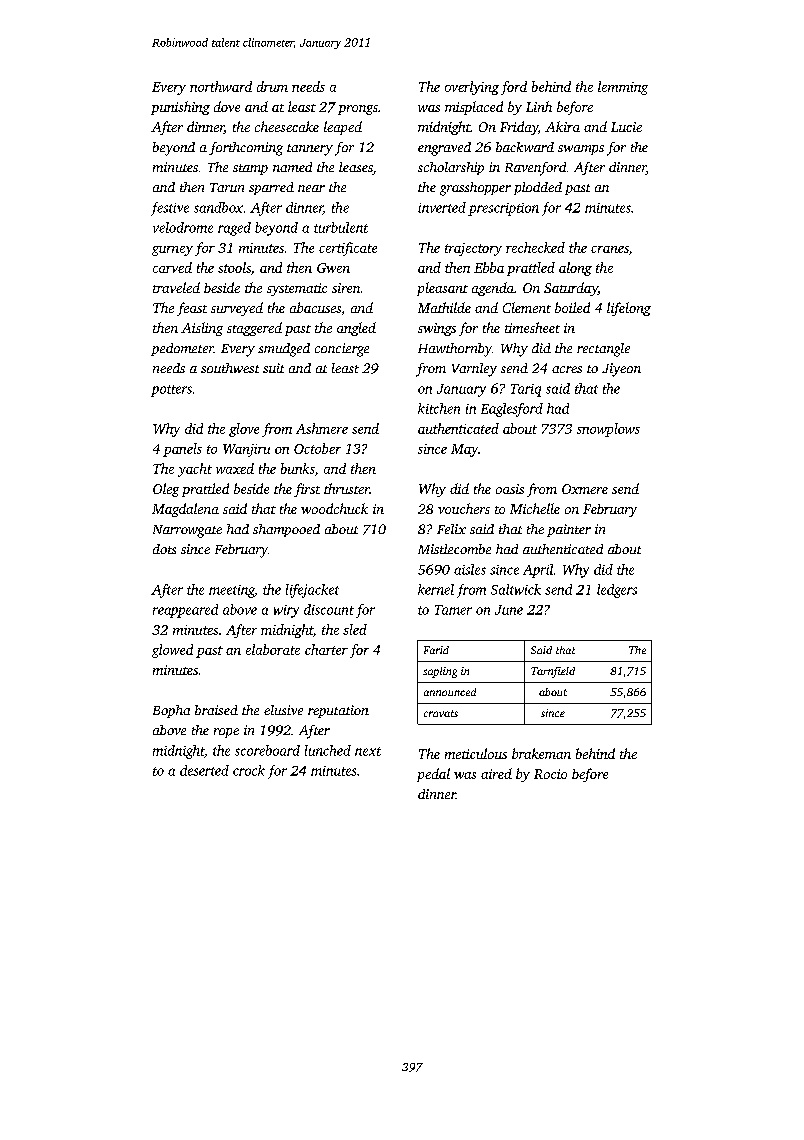 The image size is (804, 1140). I want to click on deserted, so click(204, 770).
